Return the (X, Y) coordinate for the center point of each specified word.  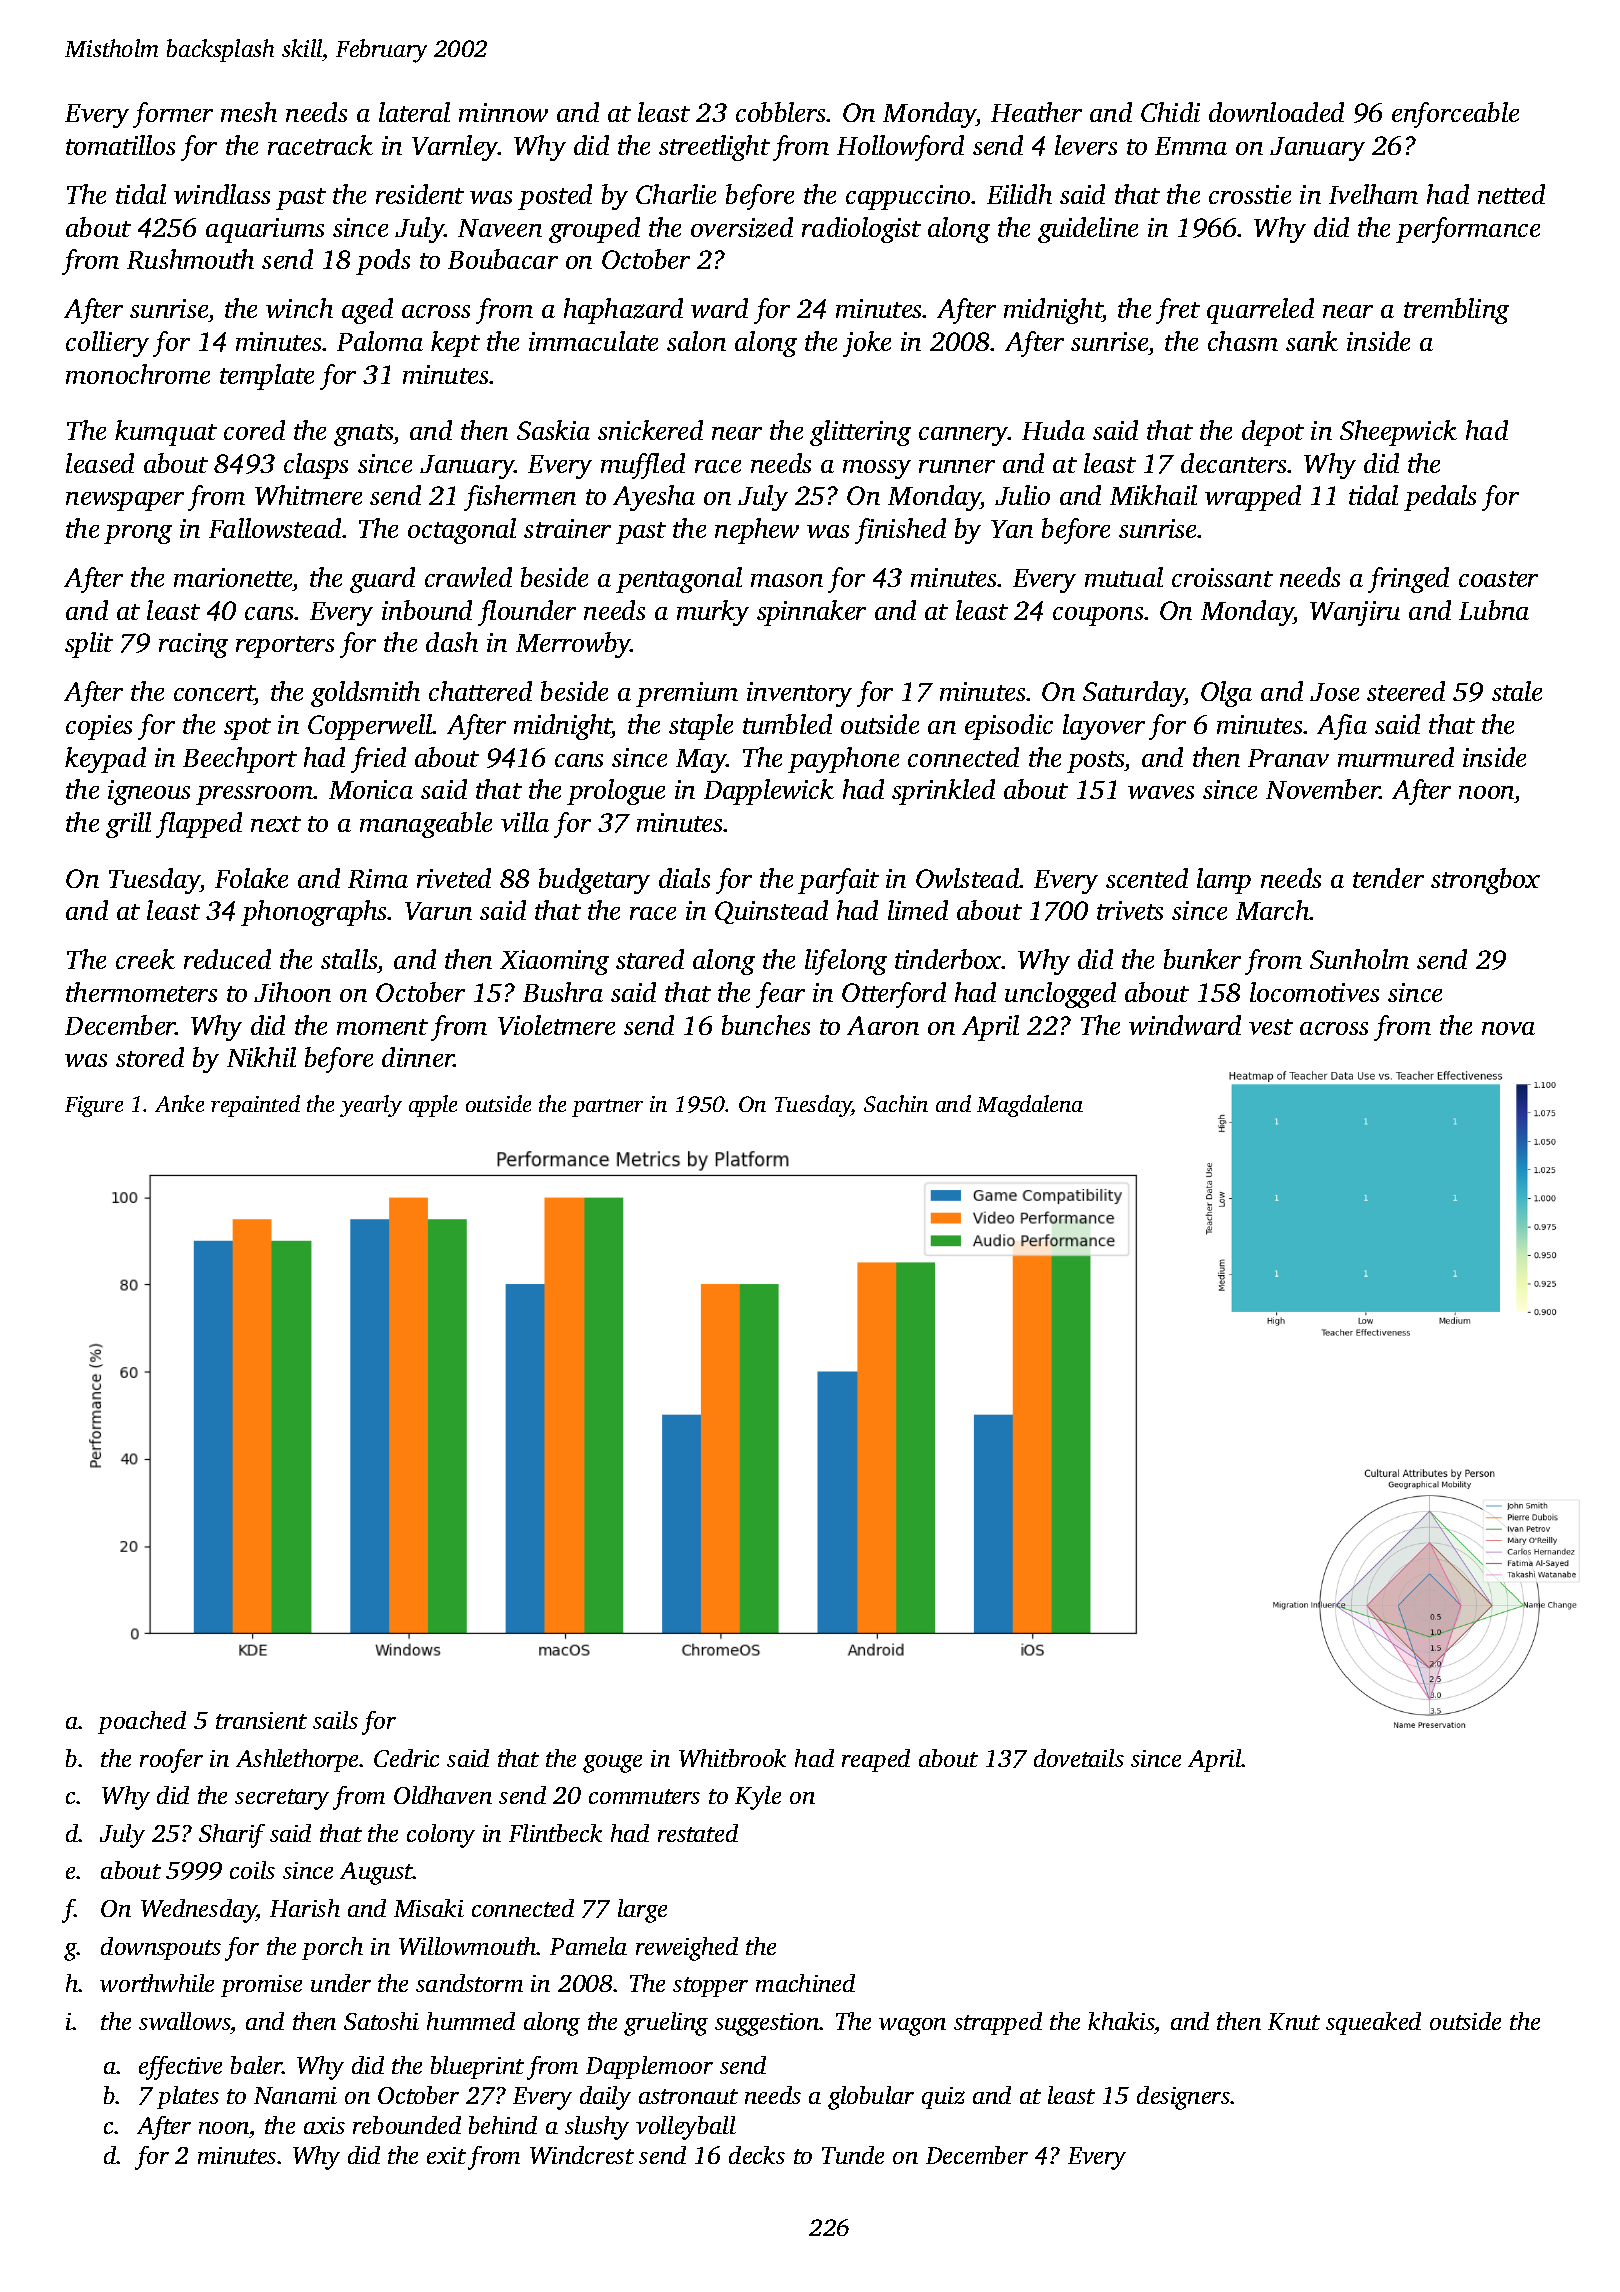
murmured (1396, 757)
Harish (305, 1908)
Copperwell (370, 727)
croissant (1222, 577)
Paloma (380, 341)
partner (607, 1108)
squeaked (1373, 2023)
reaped (876, 1760)
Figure (94, 1106)
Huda (1053, 430)
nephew (757, 531)
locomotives (1314, 992)
